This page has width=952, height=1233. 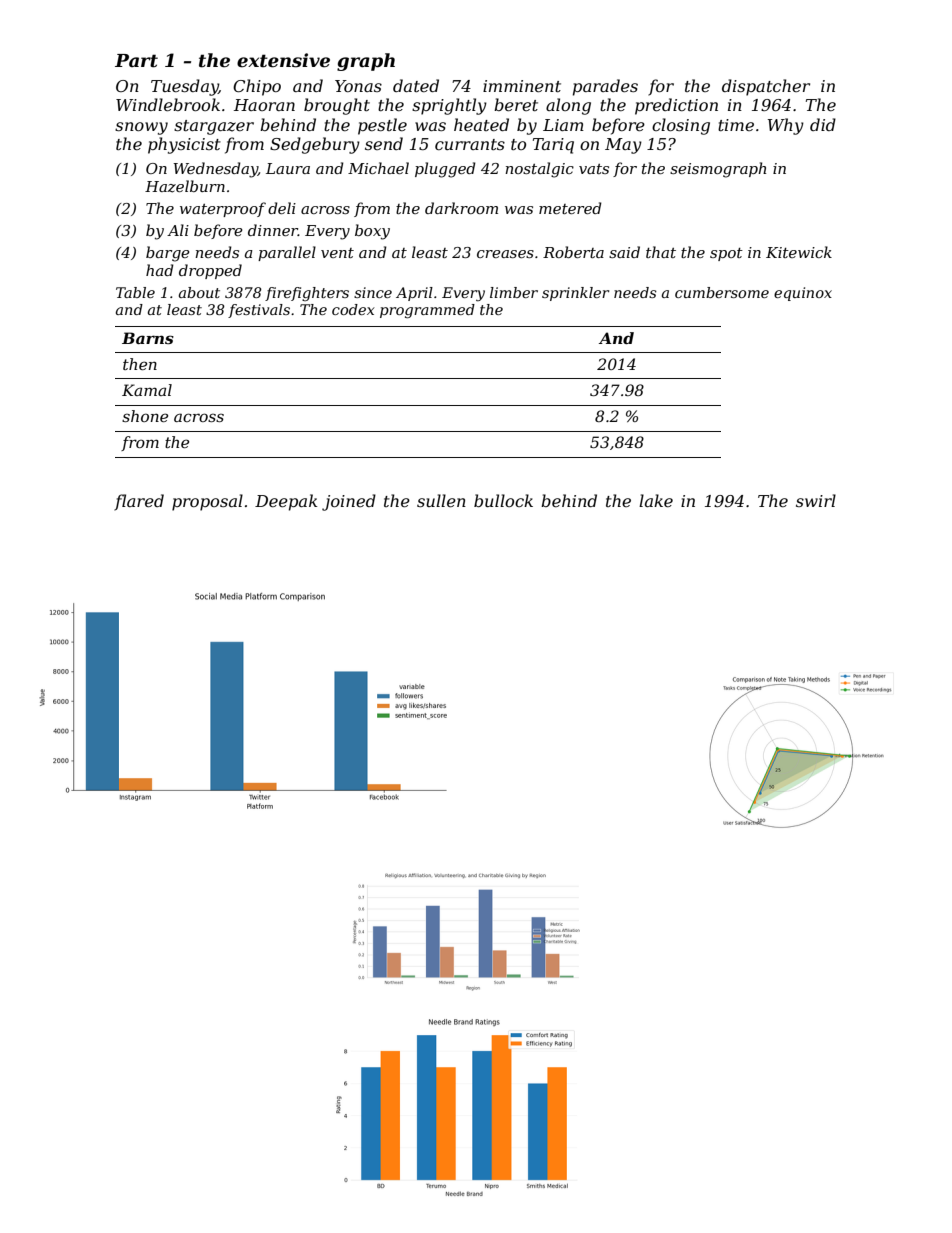 I want to click on lake, so click(x=656, y=500).
